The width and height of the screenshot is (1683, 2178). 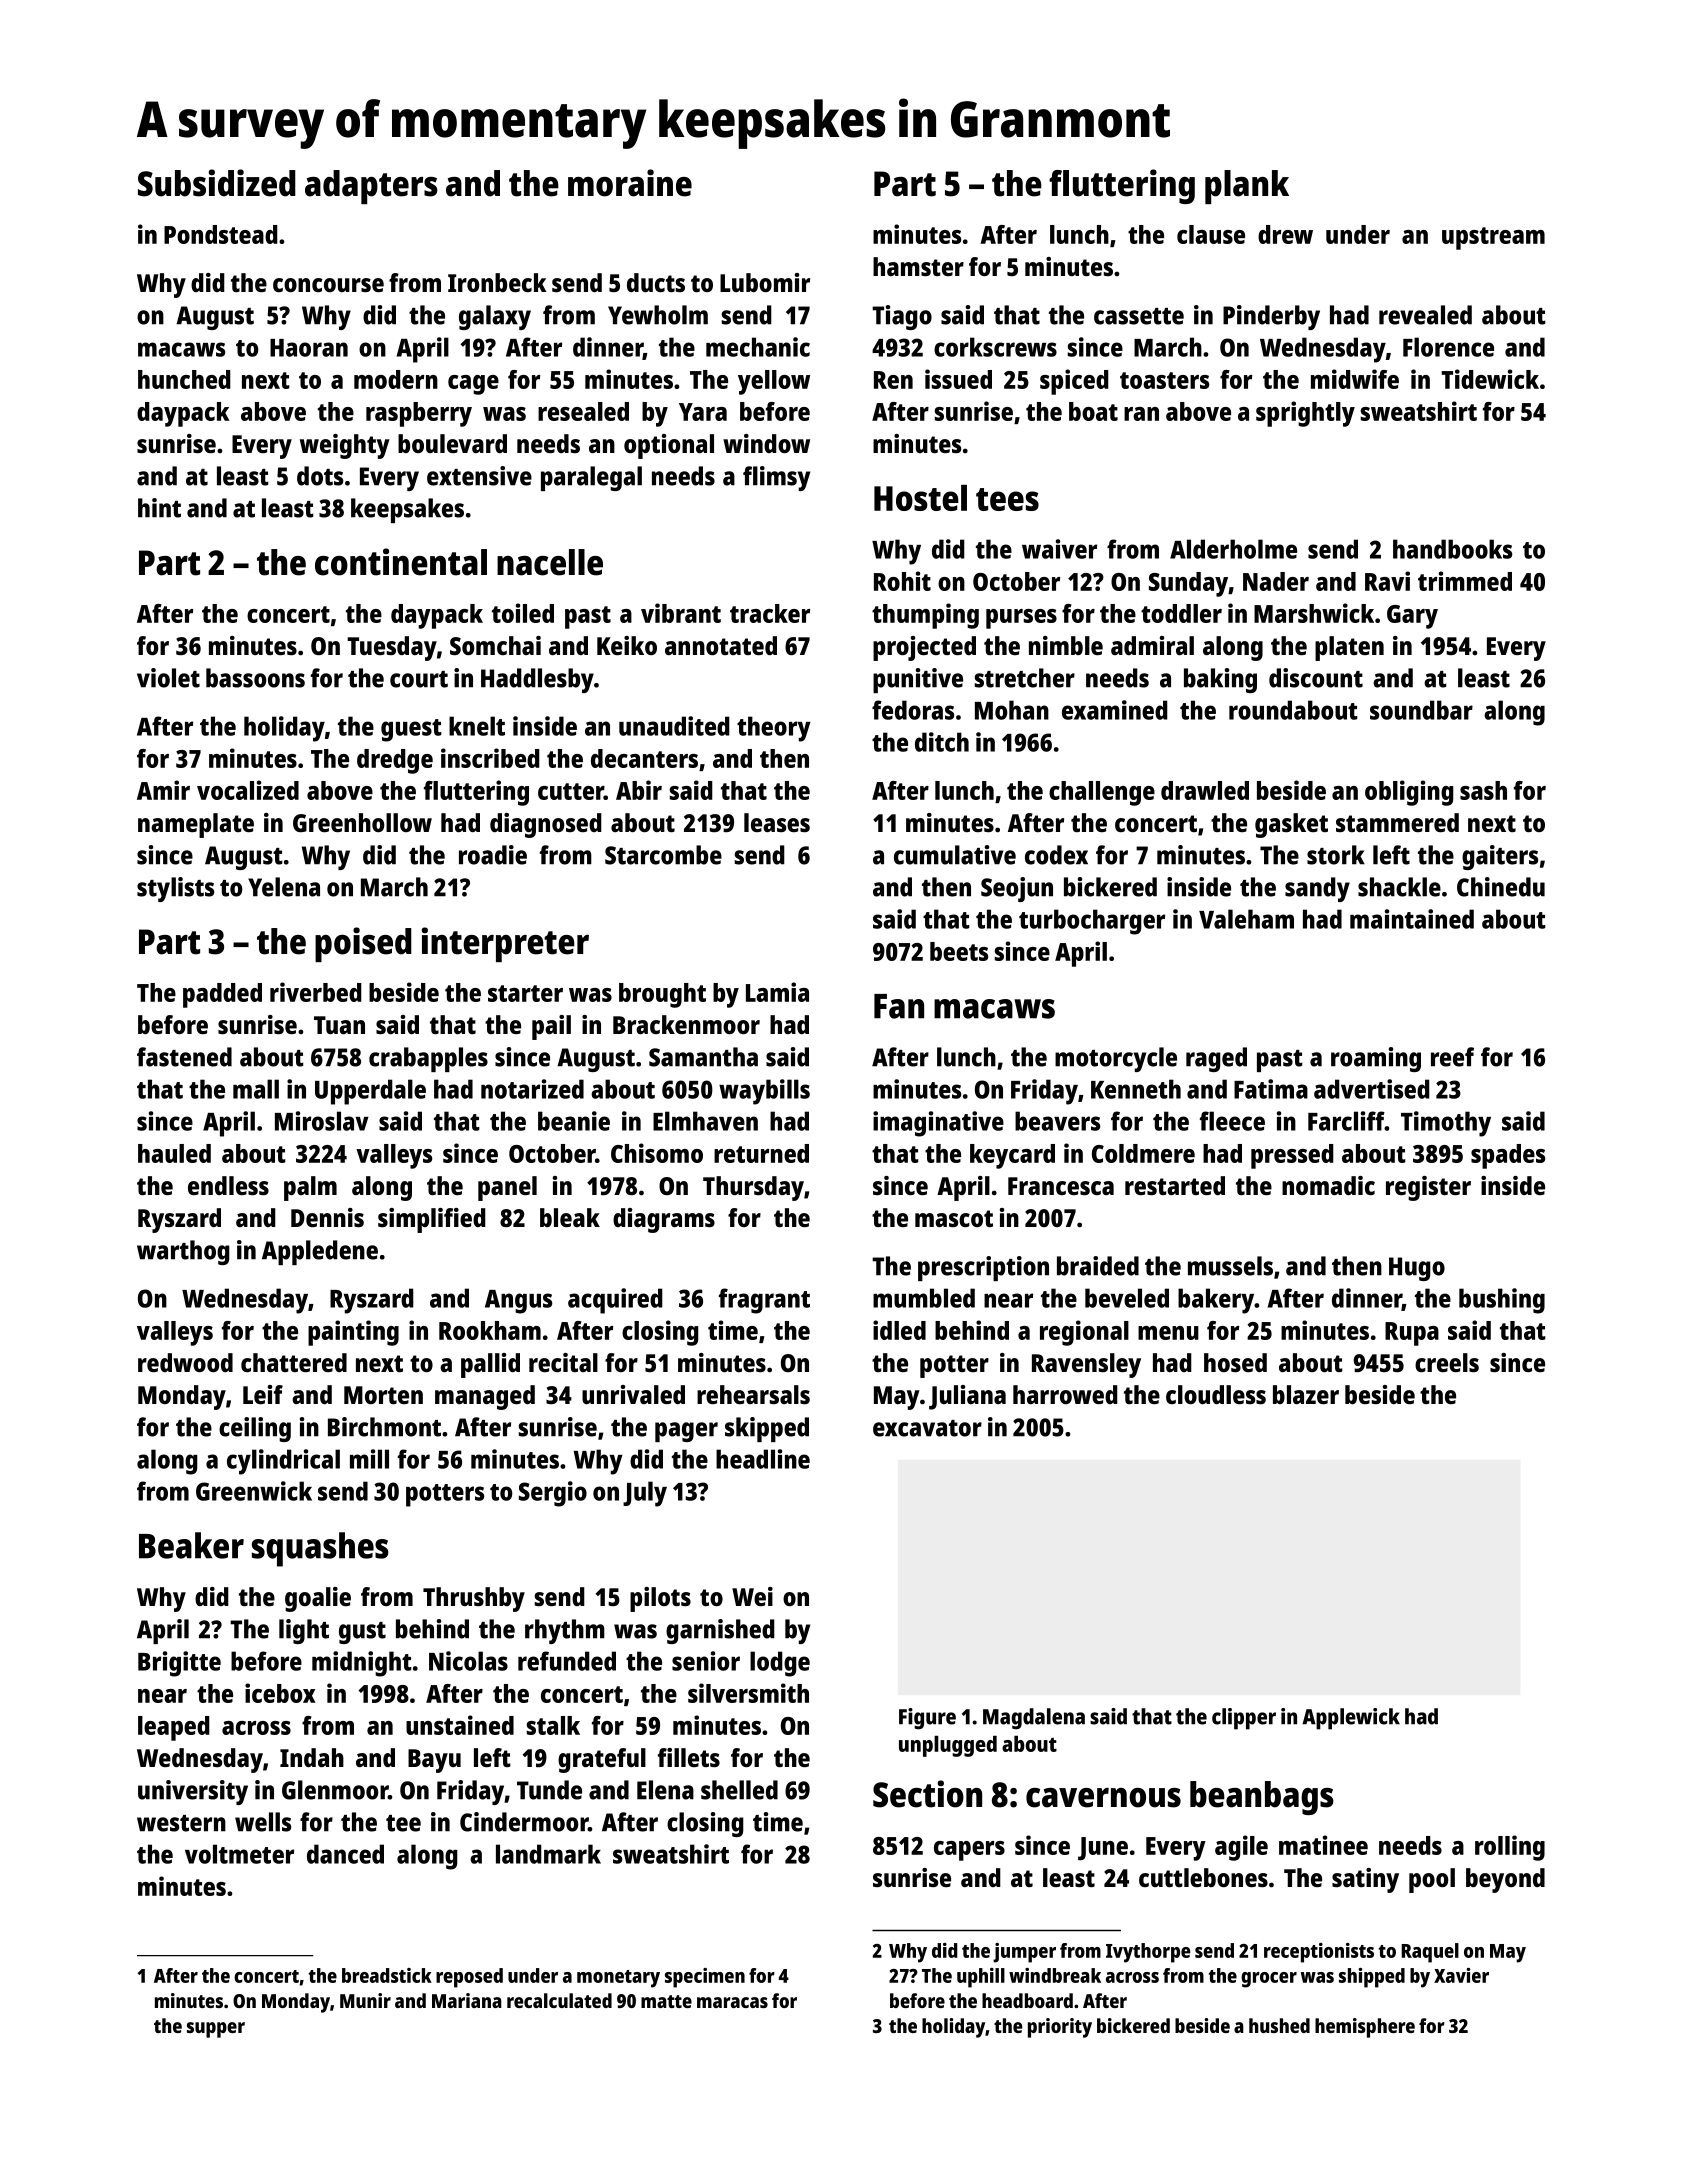 What do you see at coordinates (1007, 499) in the screenshot?
I see `tees` at bounding box center [1007, 499].
